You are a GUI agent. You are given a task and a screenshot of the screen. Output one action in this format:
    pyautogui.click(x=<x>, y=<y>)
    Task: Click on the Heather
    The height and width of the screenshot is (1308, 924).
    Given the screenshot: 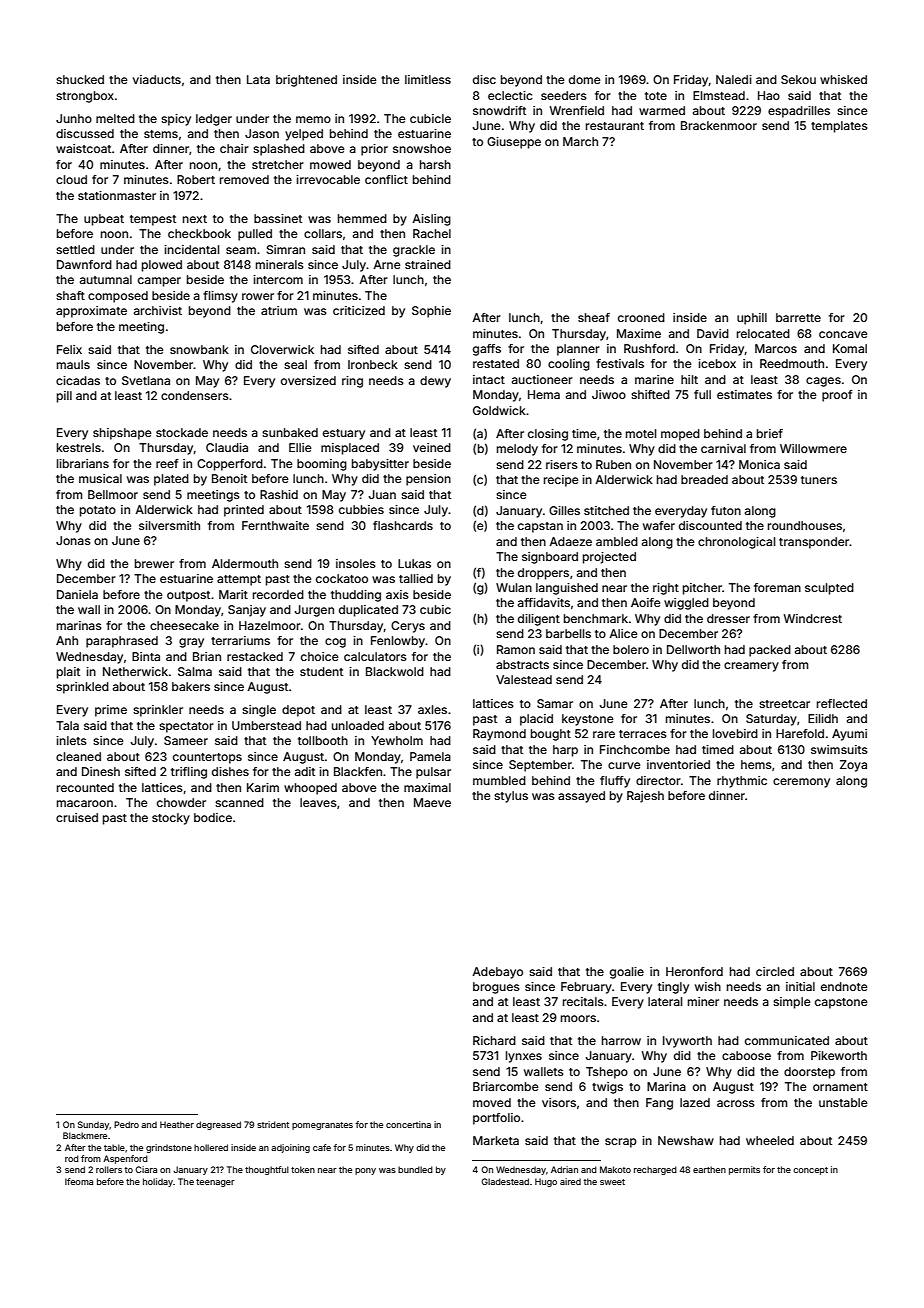 What is the action you would take?
    pyautogui.click(x=177, y=1124)
